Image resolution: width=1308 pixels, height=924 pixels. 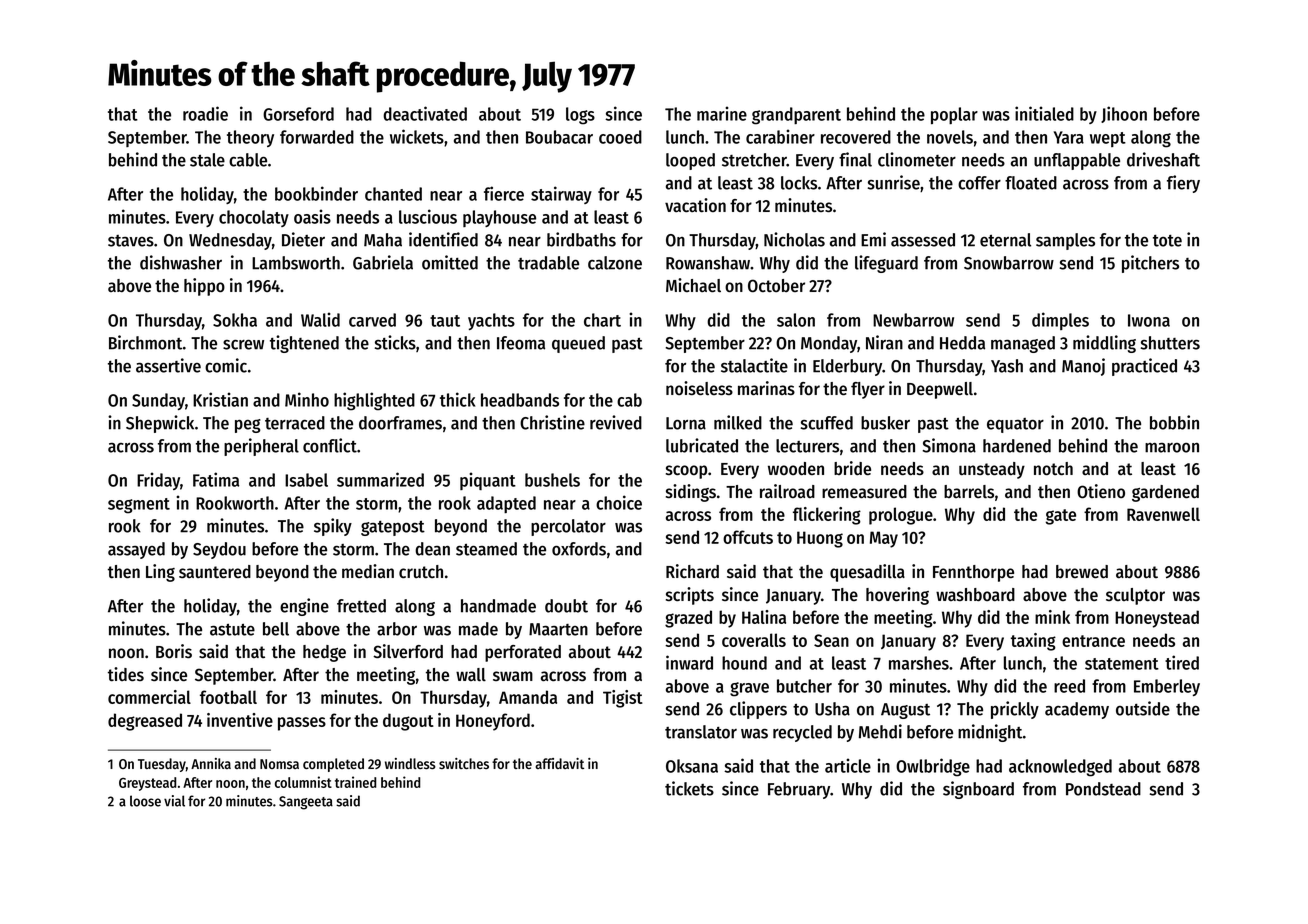 I want to click on gardened, so click(x=1165, y=493).
